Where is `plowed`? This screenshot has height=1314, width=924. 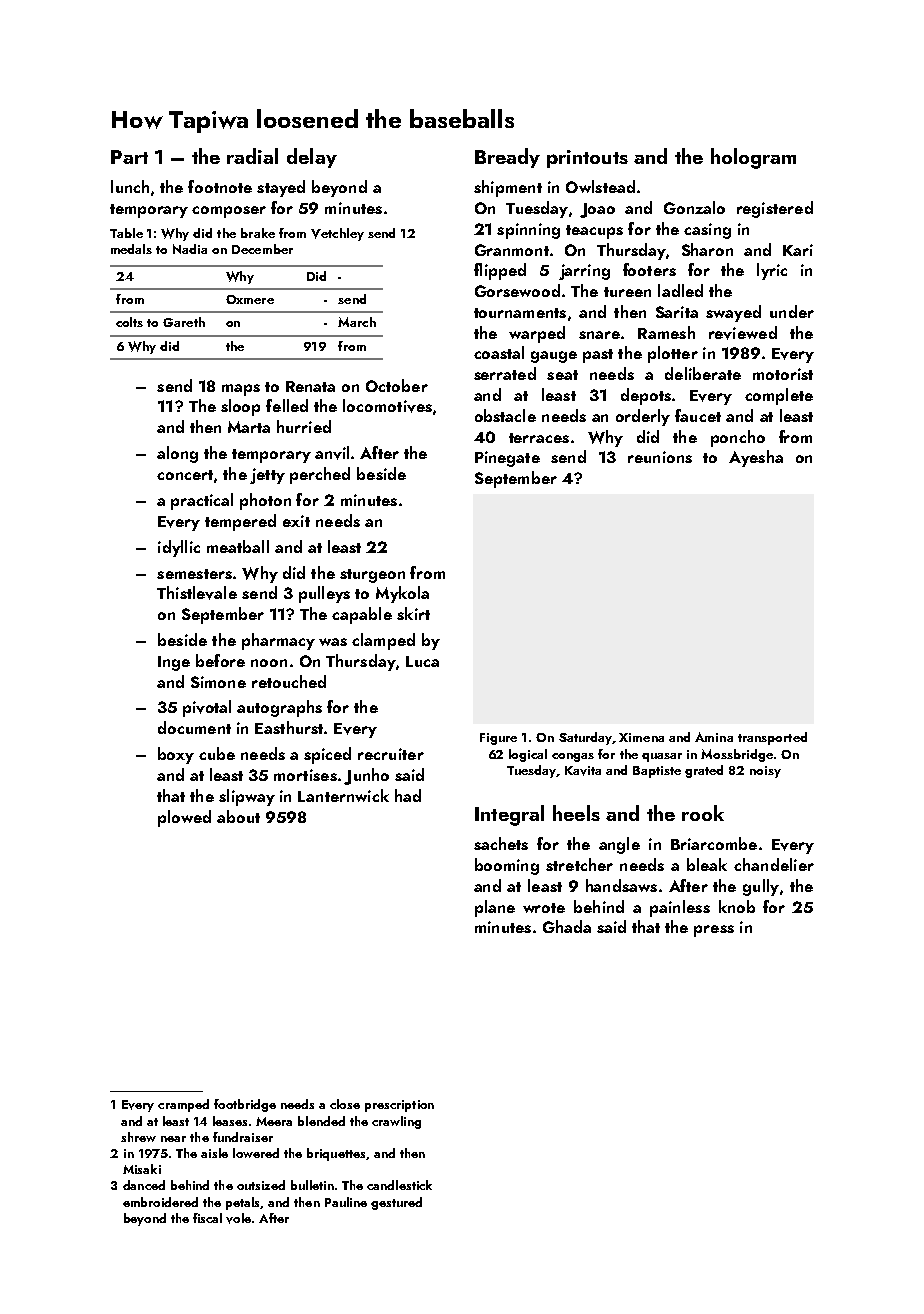
plowed is located at coordinates (184, 818).
